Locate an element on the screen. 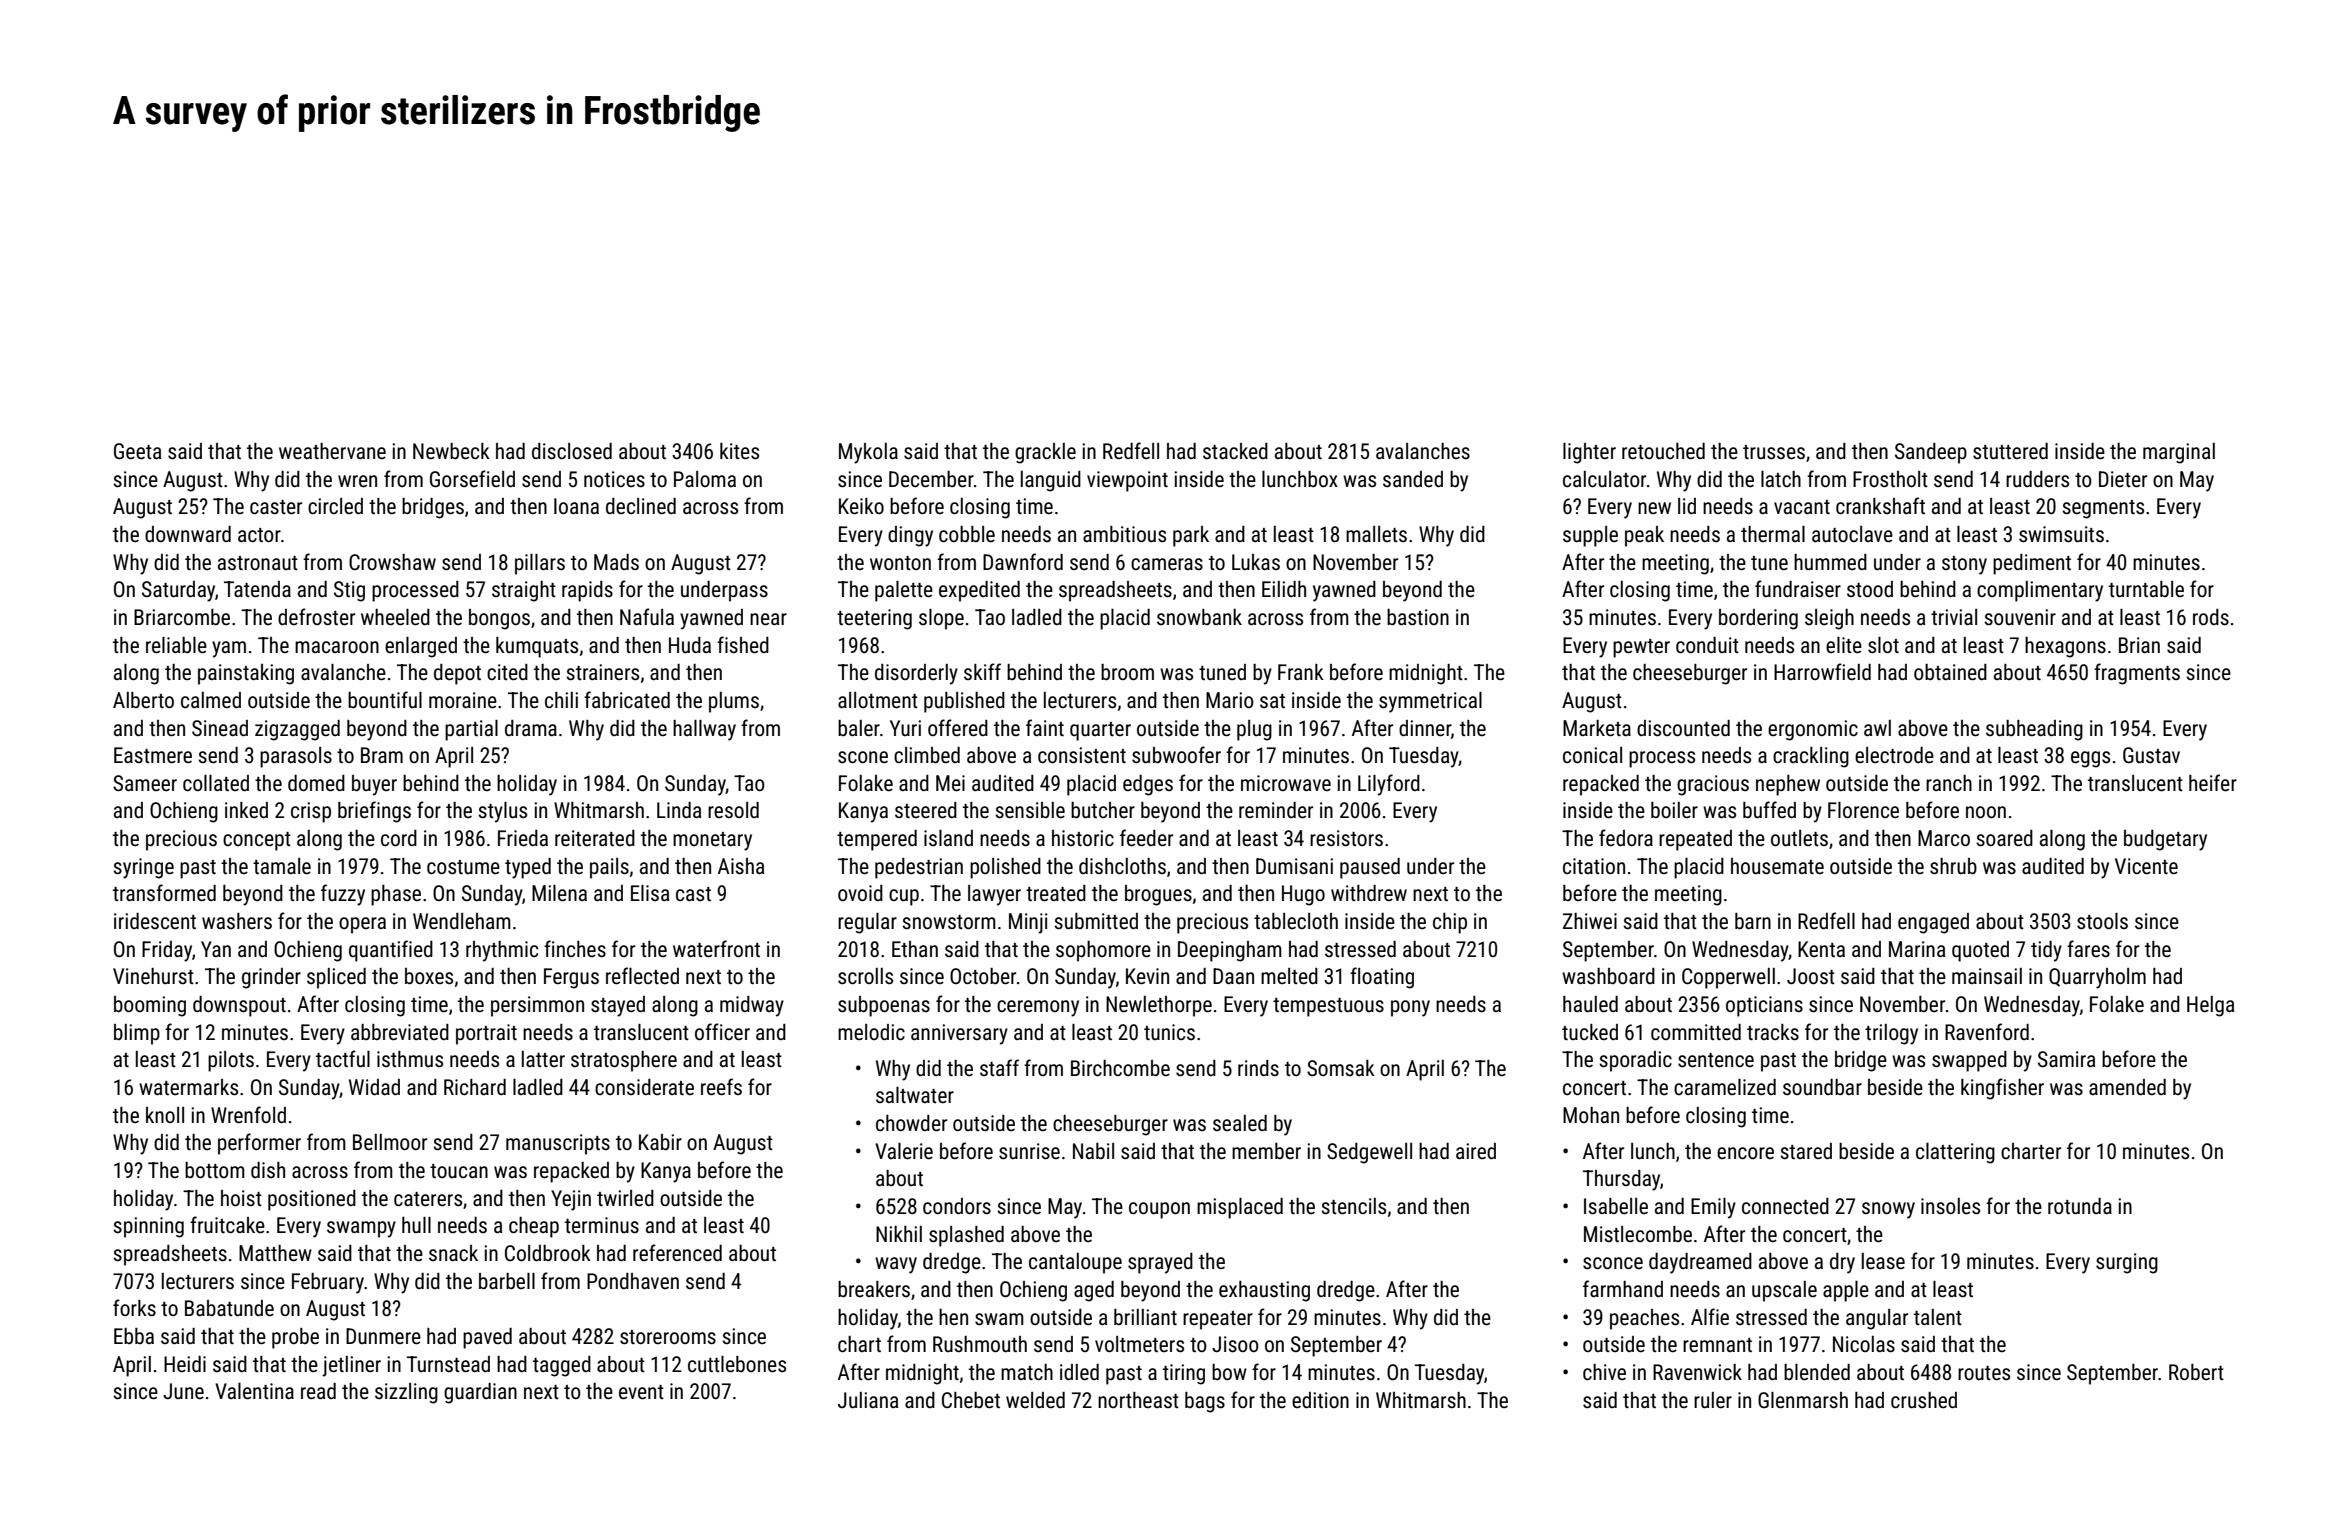 Image resolution: width=2350 pixels, height=1521 pixels. mallets is located at coordinates (1376, 534).
